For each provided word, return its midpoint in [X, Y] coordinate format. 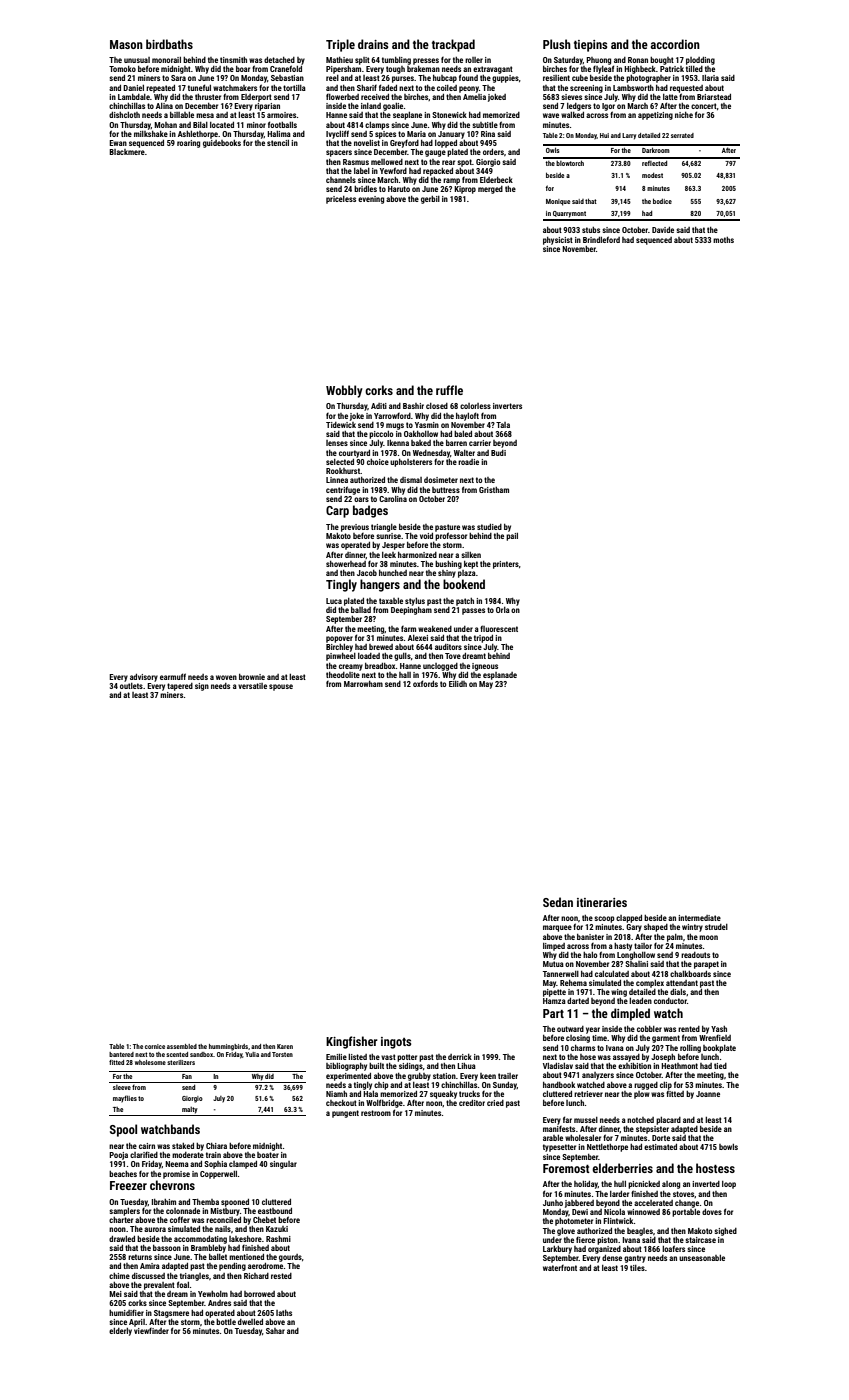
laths [284, 1313]
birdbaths [169, 44]
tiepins [591, 46]
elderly [120, 1332]
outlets [131, 686]
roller [474, 60]
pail [512, 537]
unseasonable [702, 1258]
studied [489, 527]
